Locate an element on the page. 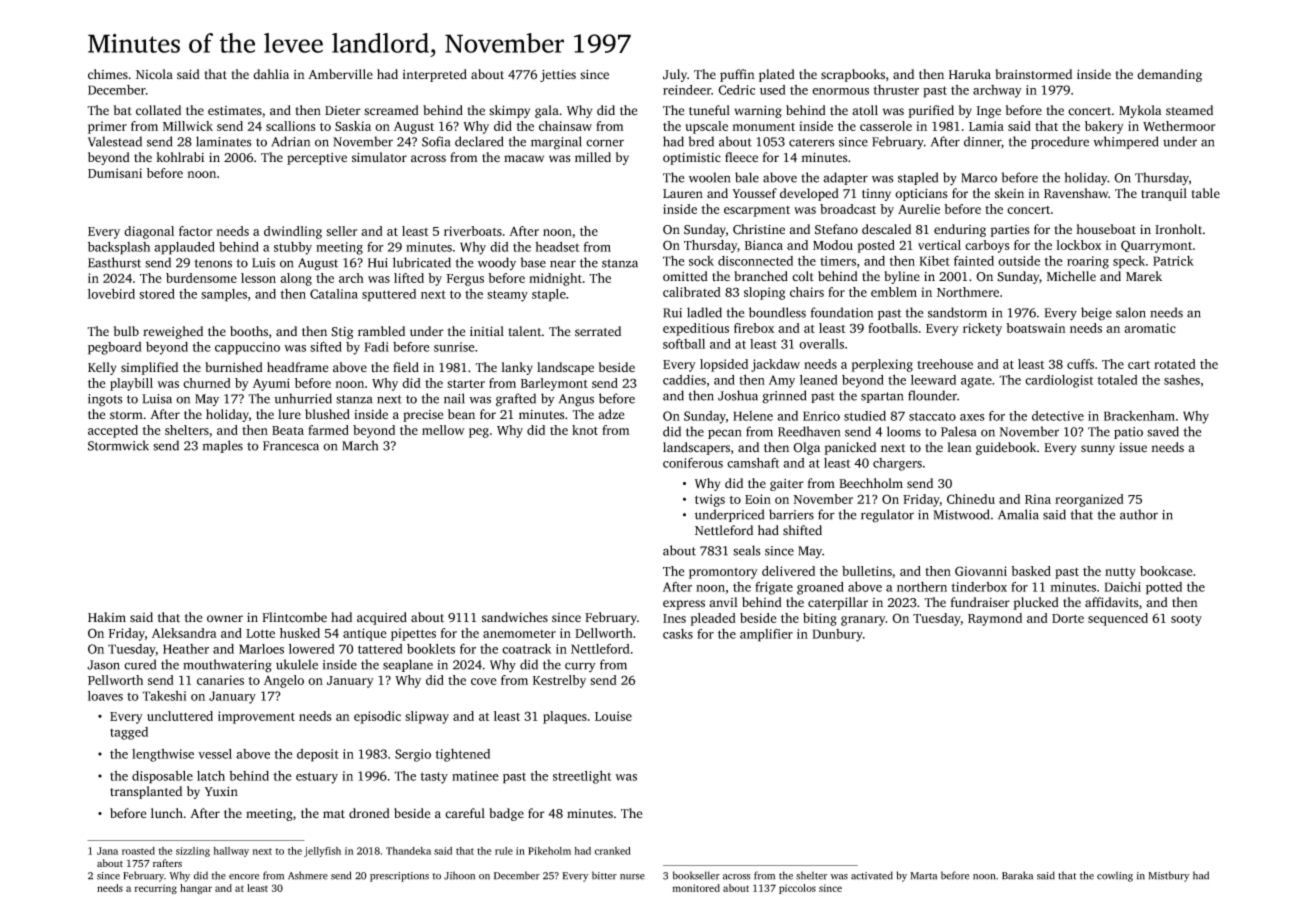  Ironholt is located at coordinates (1178, 229).
